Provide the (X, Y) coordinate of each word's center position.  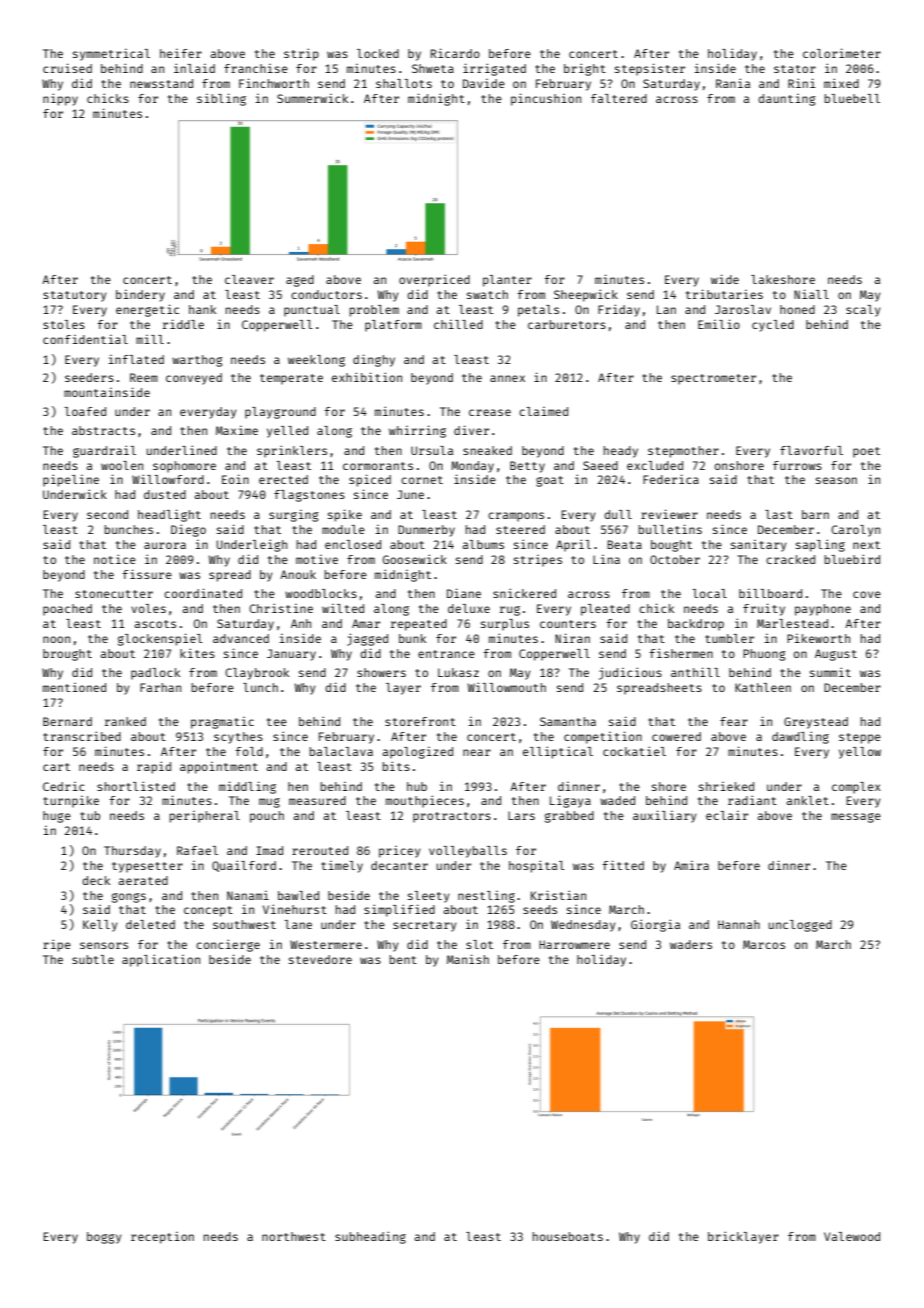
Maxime (237, 430)
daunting (787, 100)
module (343, 529)
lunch (260, 687)
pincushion (546, 99)
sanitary (759, 546)
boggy (104, 1238)
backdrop (696, 625)
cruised (67, 68)
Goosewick (415, 559)
